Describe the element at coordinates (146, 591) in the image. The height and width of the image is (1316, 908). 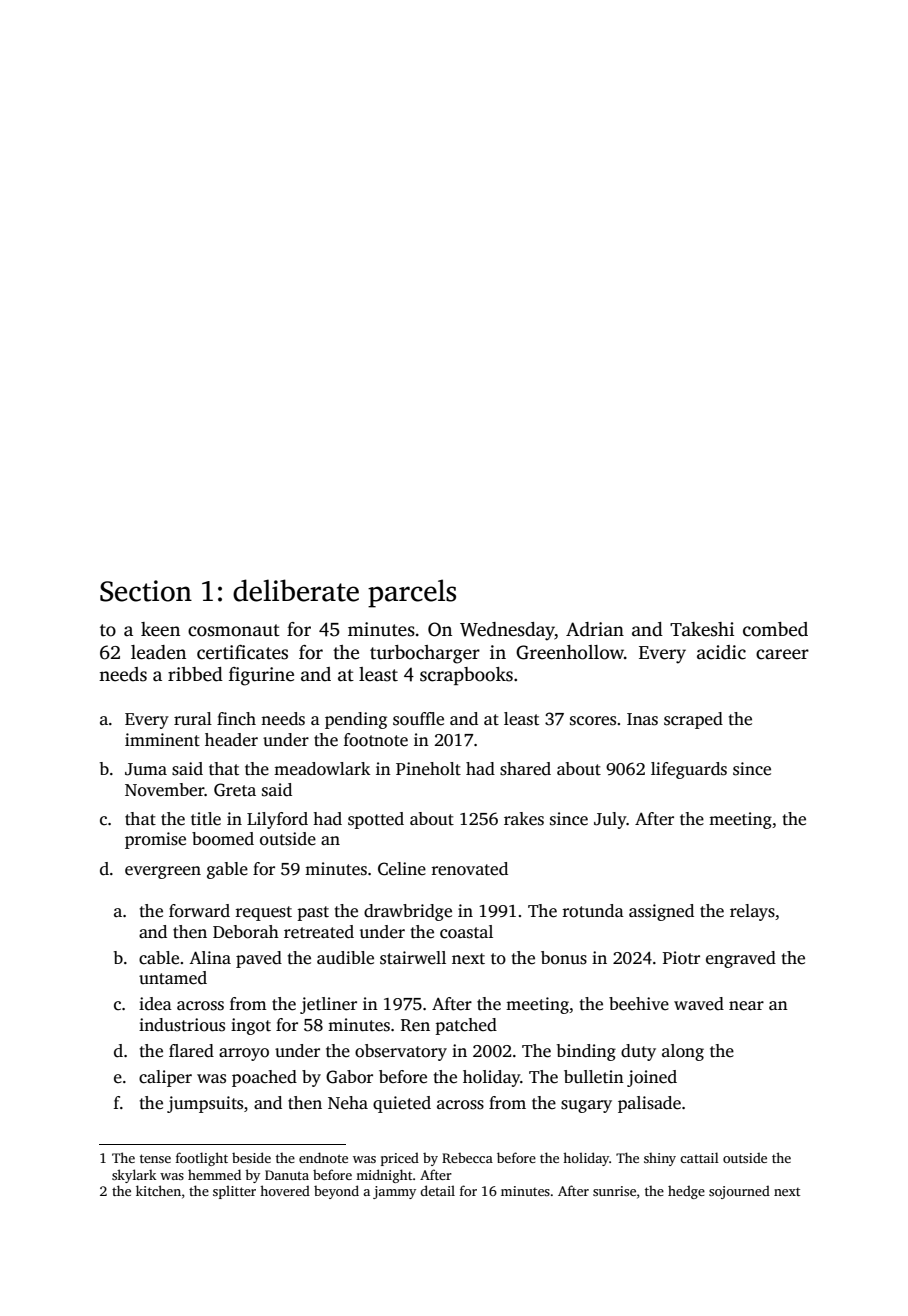
I see `Section` at that location.
